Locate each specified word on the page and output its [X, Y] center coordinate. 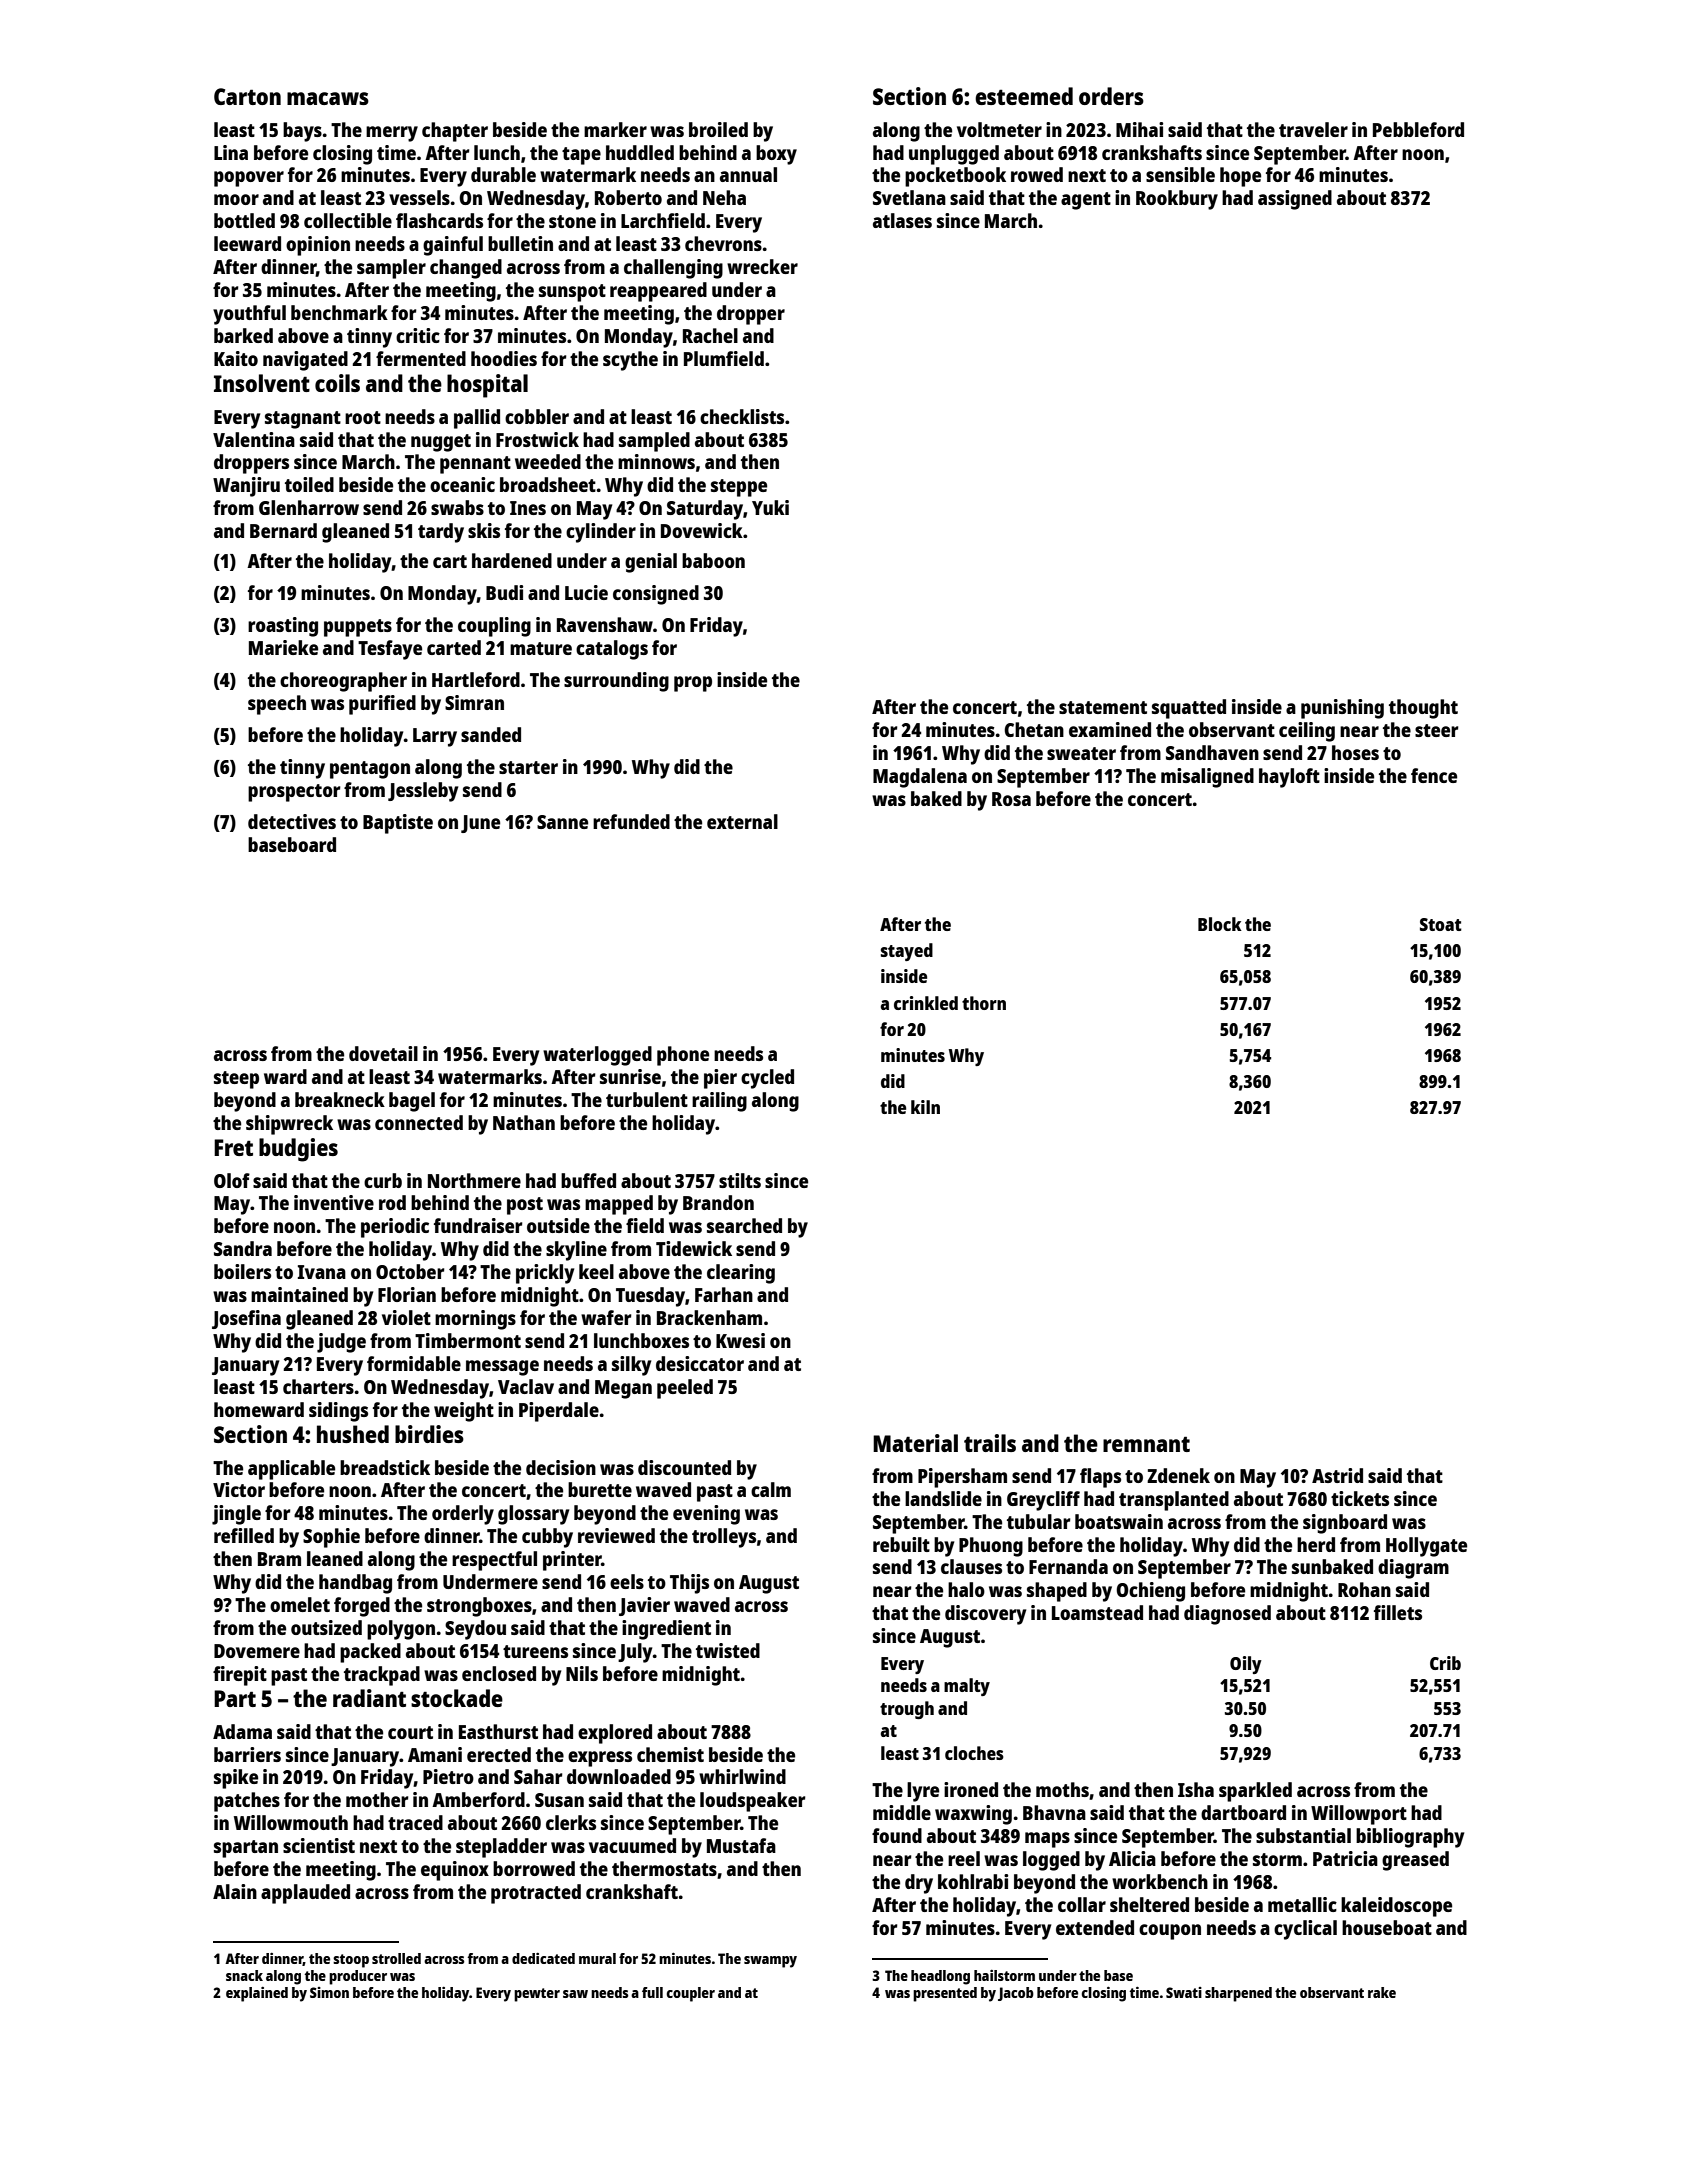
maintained [299, 1294]
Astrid [1337, 1475]
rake [1382, 1992]
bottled [244, 220]
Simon [329, 1992]
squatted [1189, 709]
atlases [902, 220]
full [652, 1992]
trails [990, 1443]
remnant [1146, 1444]
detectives [292, 821]
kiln [925, 1107]
